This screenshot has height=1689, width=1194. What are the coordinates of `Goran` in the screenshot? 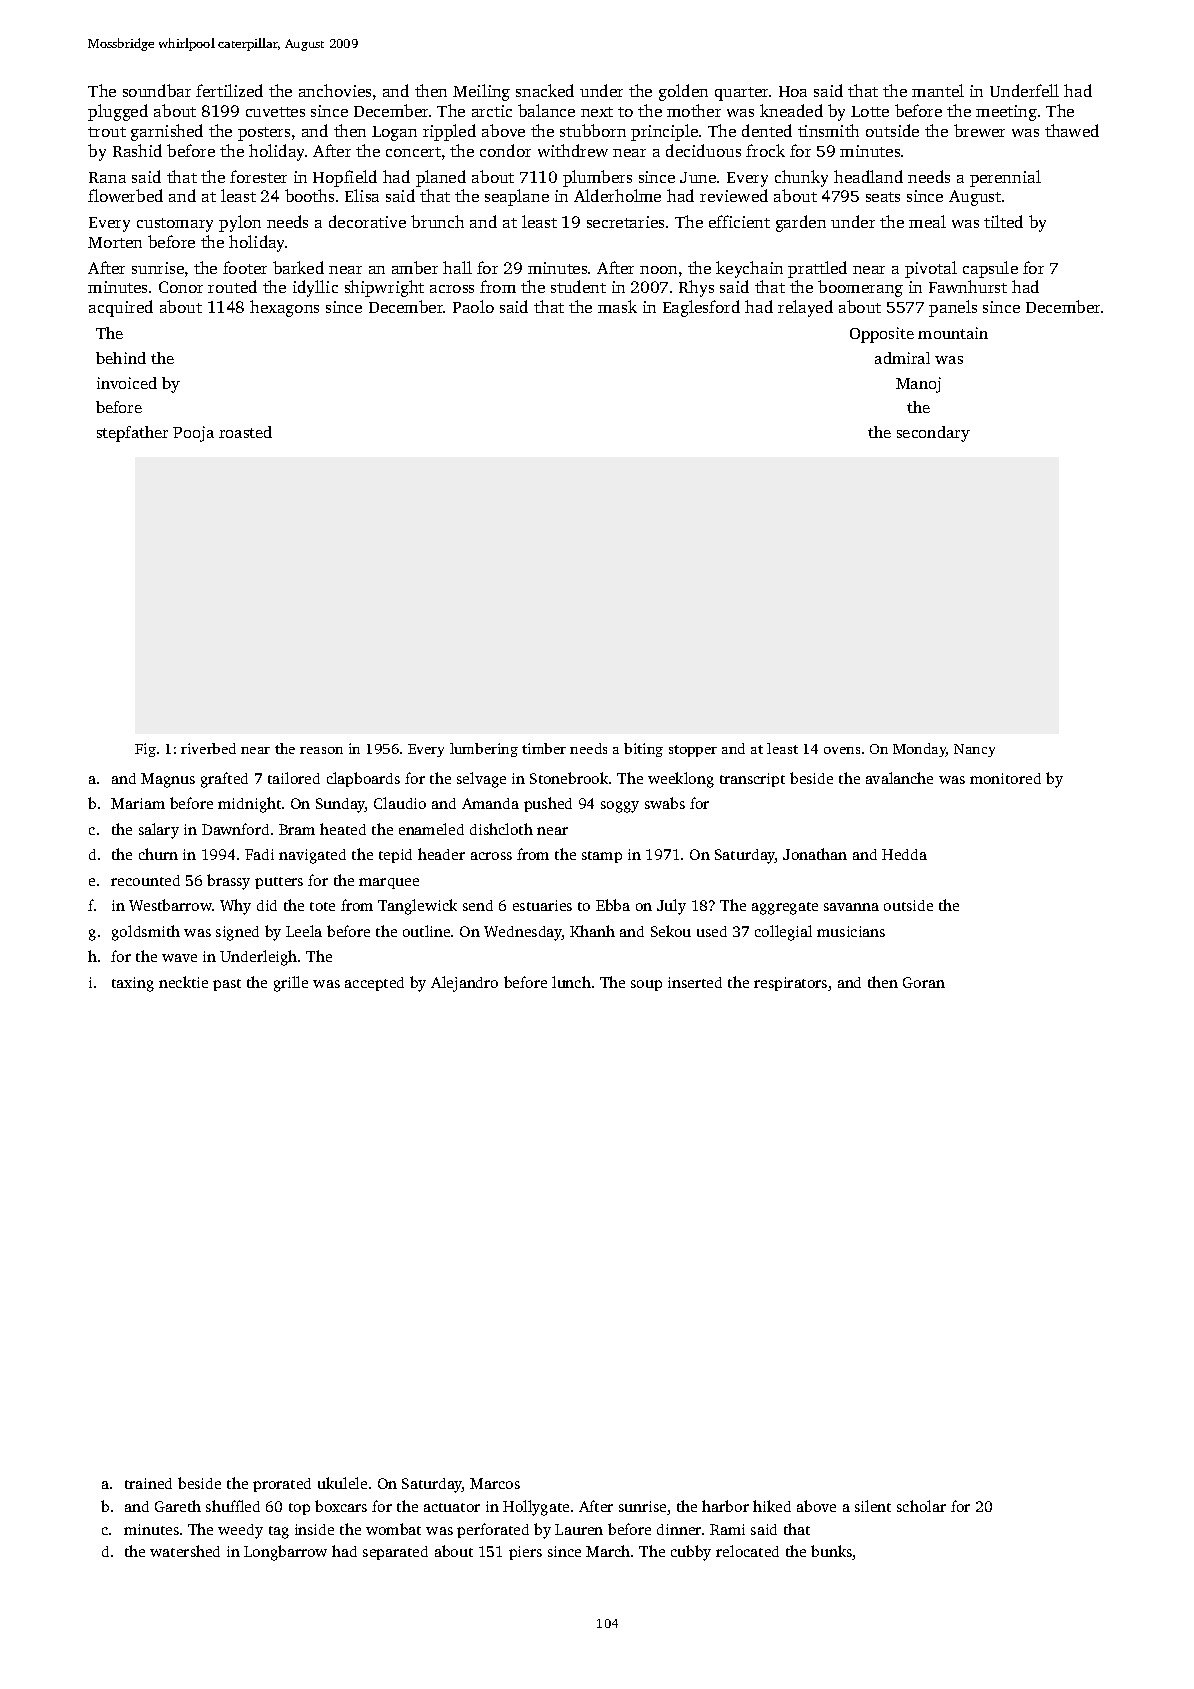 It's located at (924, 982).
